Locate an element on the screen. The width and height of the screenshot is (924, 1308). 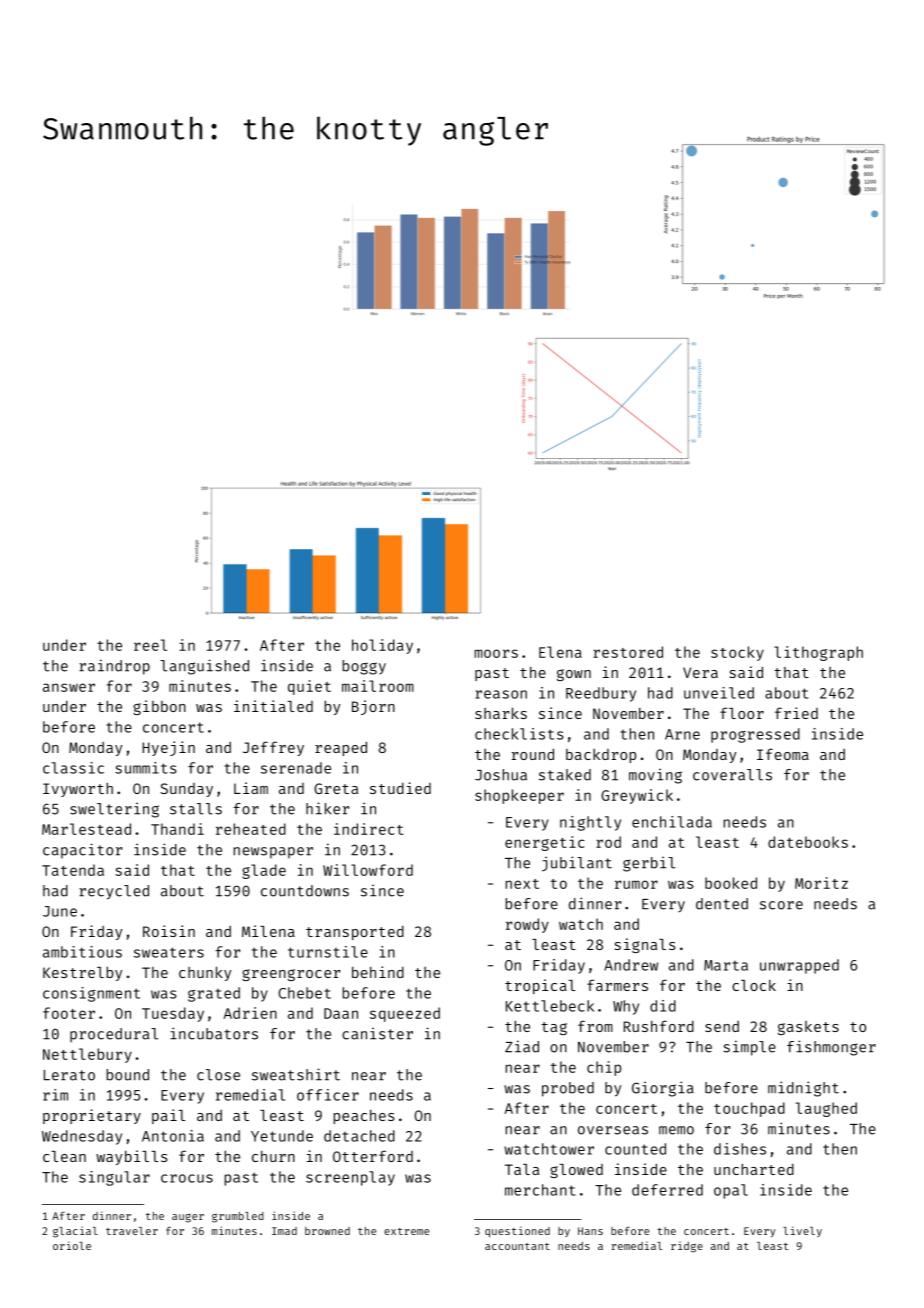
reaped is located at coordinates (341, 748).
